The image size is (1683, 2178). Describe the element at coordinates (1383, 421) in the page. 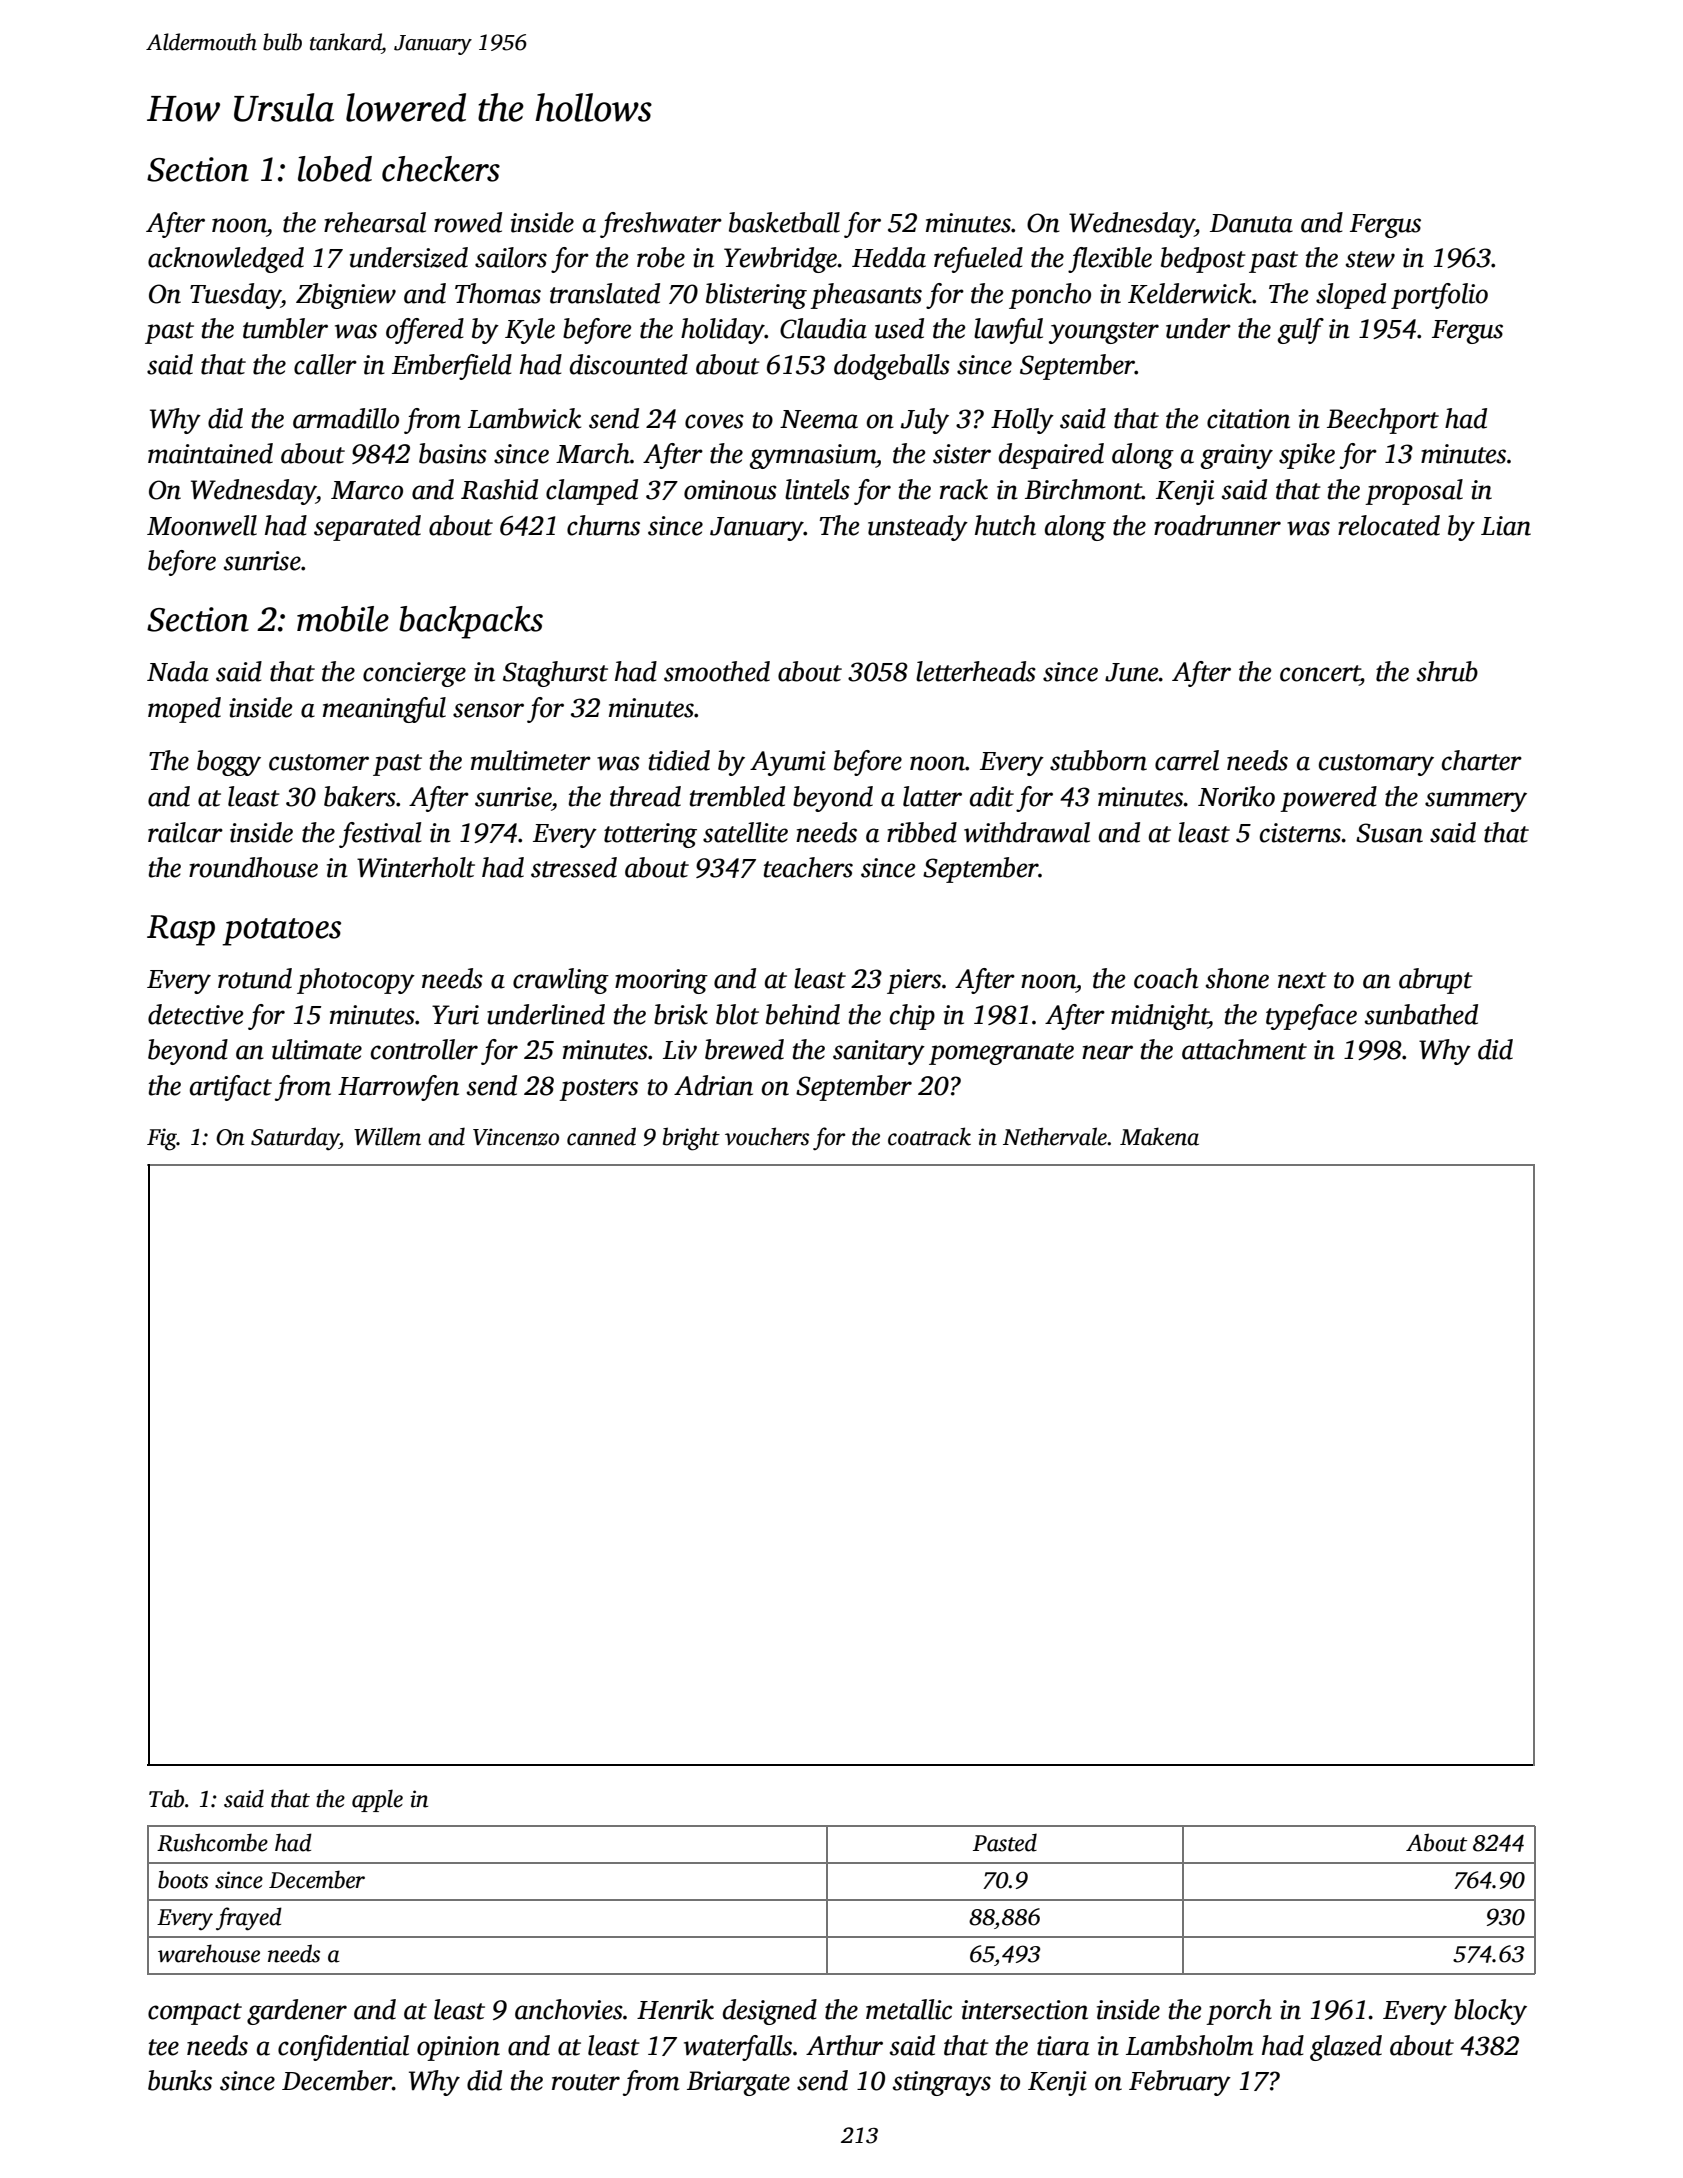

I see `Beechport` at that location.
